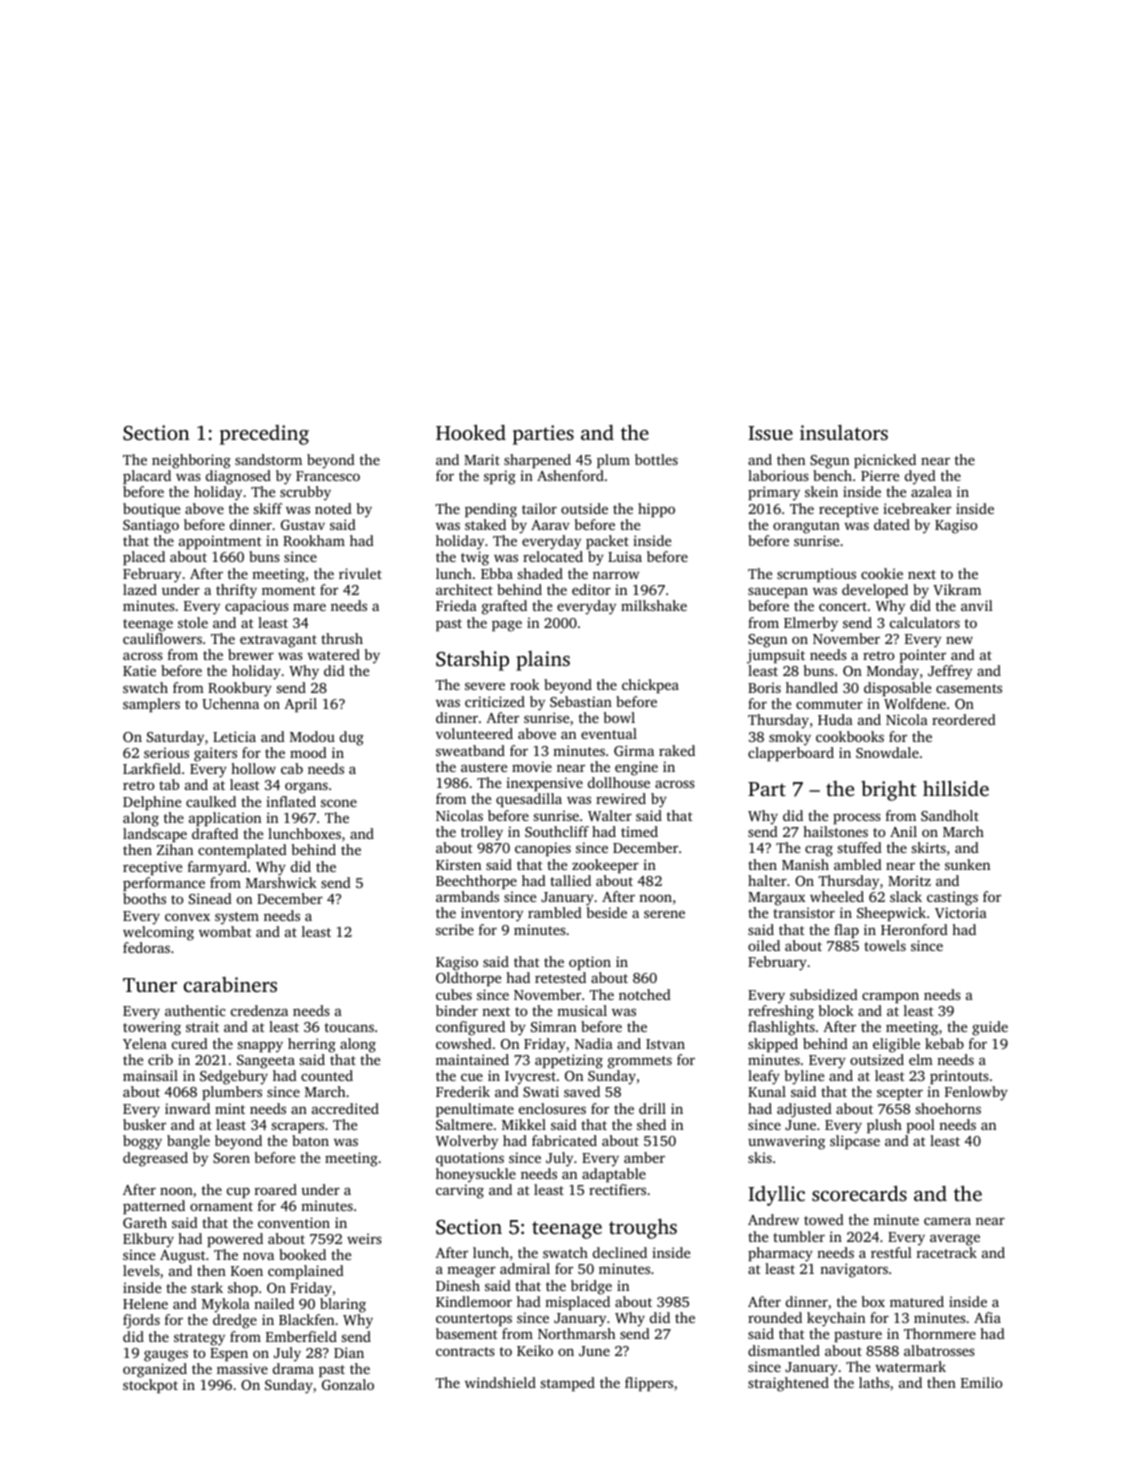 This image has height=1465, width=1132. What do you see at coordinates (264, 435) in the image?
I see `preceding` at bounding box center [264, 435].
